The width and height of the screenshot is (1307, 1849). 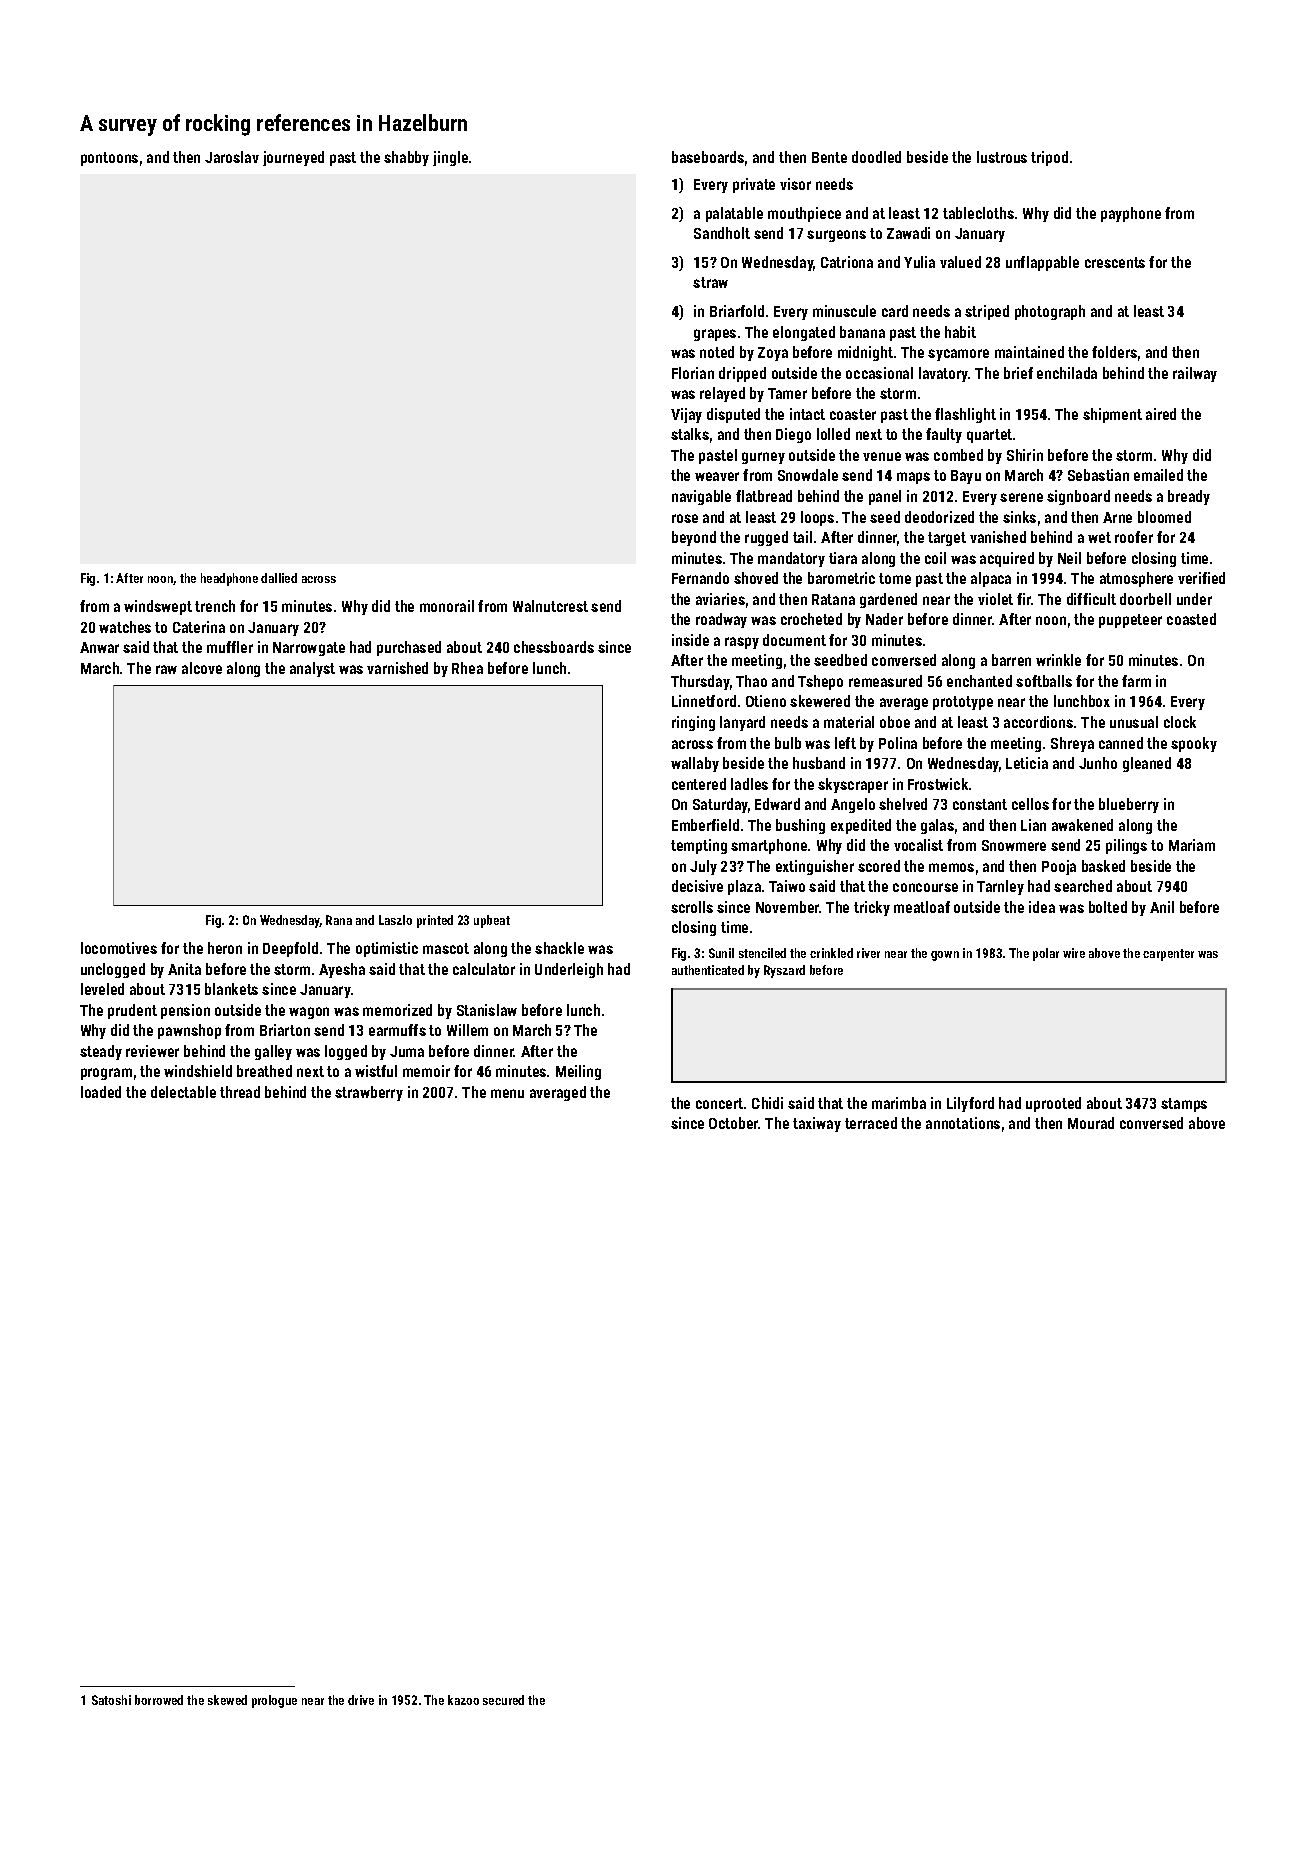 I want to click on shackle, so click(x=559, y=948).
